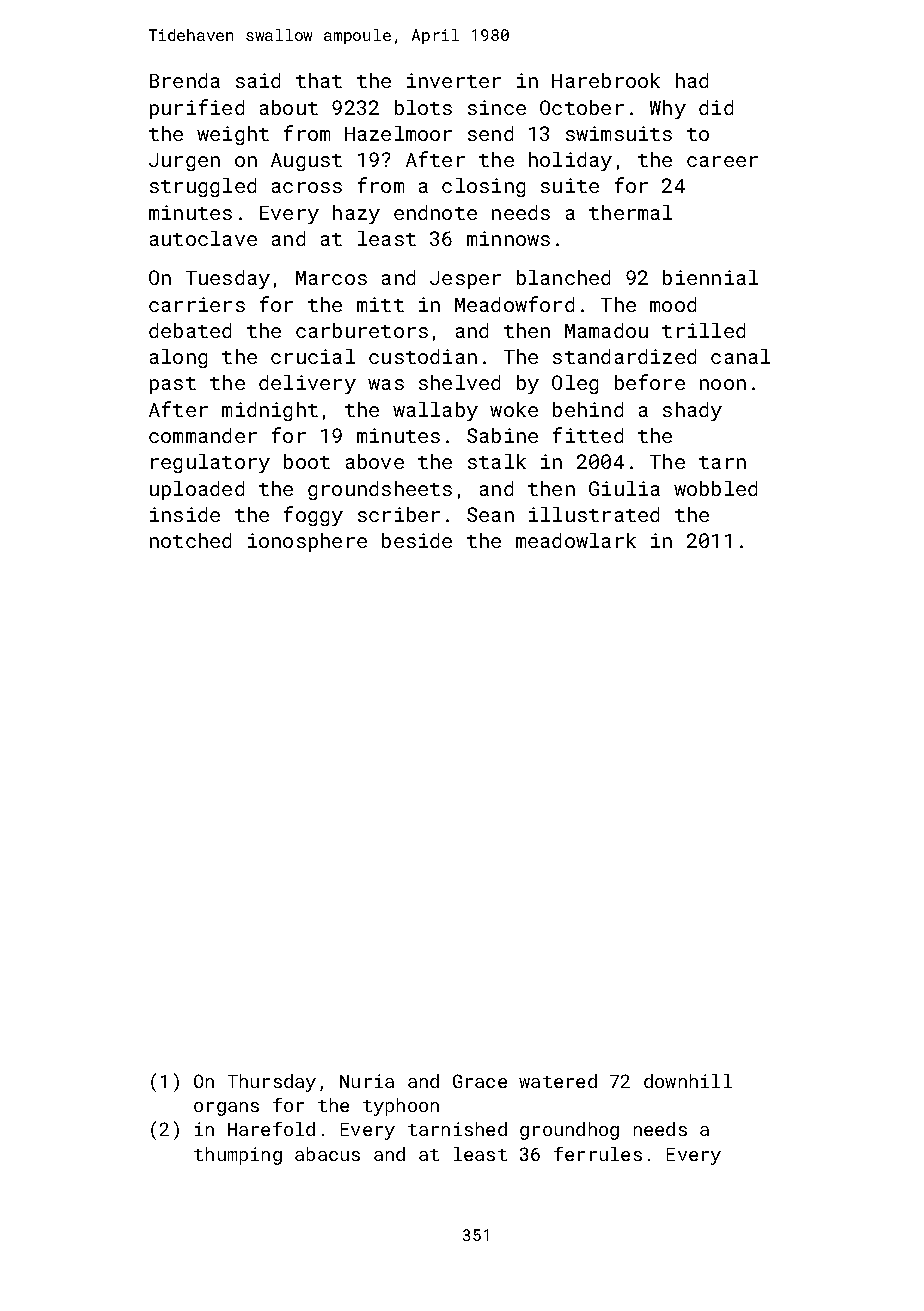 Image resolution: width=924 pixels, height=1311 pixels. Describe the element at coordinates (417, 540) in the image. I see `beside` at that location.
